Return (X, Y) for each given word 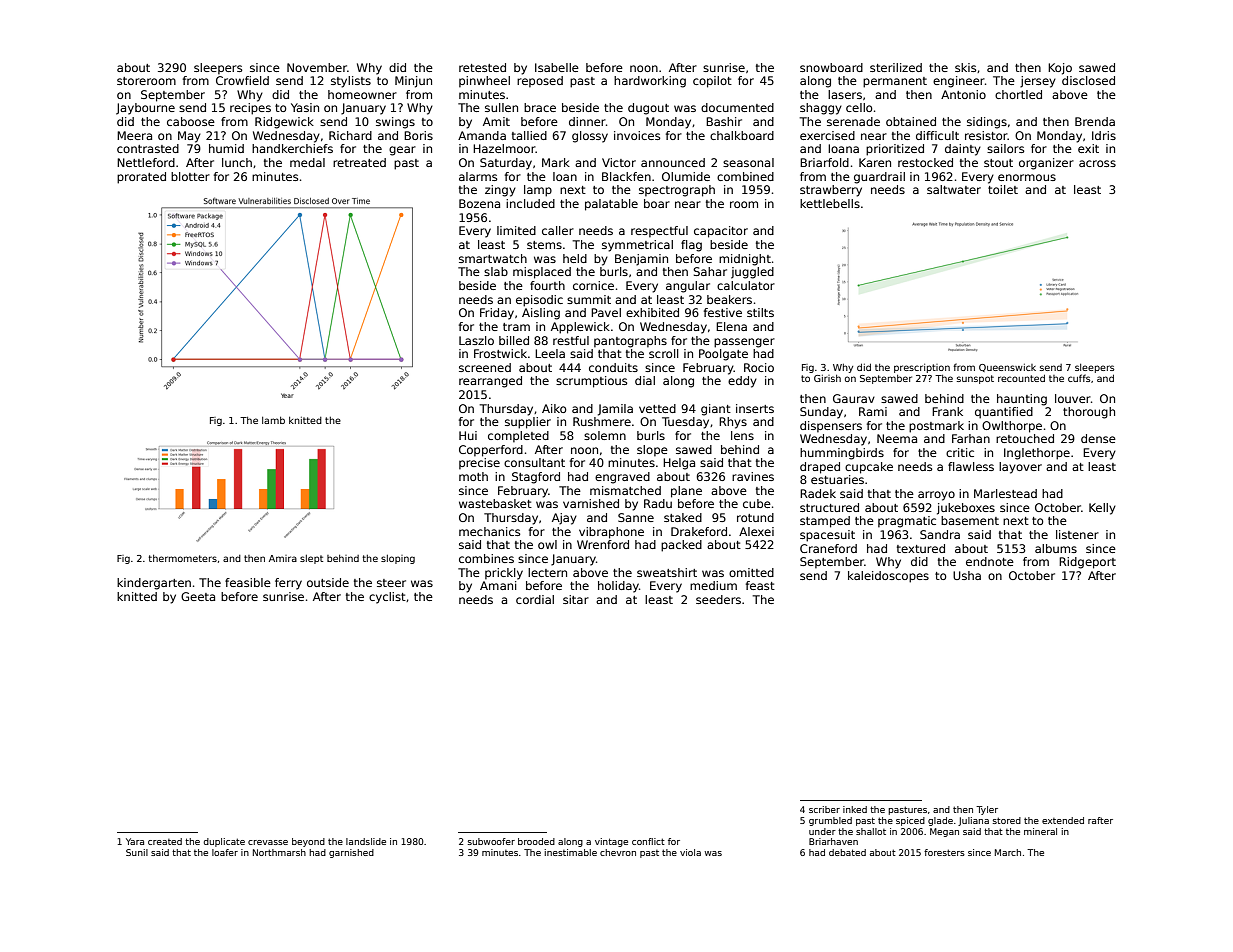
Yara (135, 841)
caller (558, 230)
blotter (190, 176)
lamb (273, 420)
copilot (712, 82)
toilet (1003, 189)
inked (855, 809)
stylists (351, 82)
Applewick (580, 328)
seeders (718, 599)
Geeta (198, 596)
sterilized (896, 67)
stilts (760, 312)
